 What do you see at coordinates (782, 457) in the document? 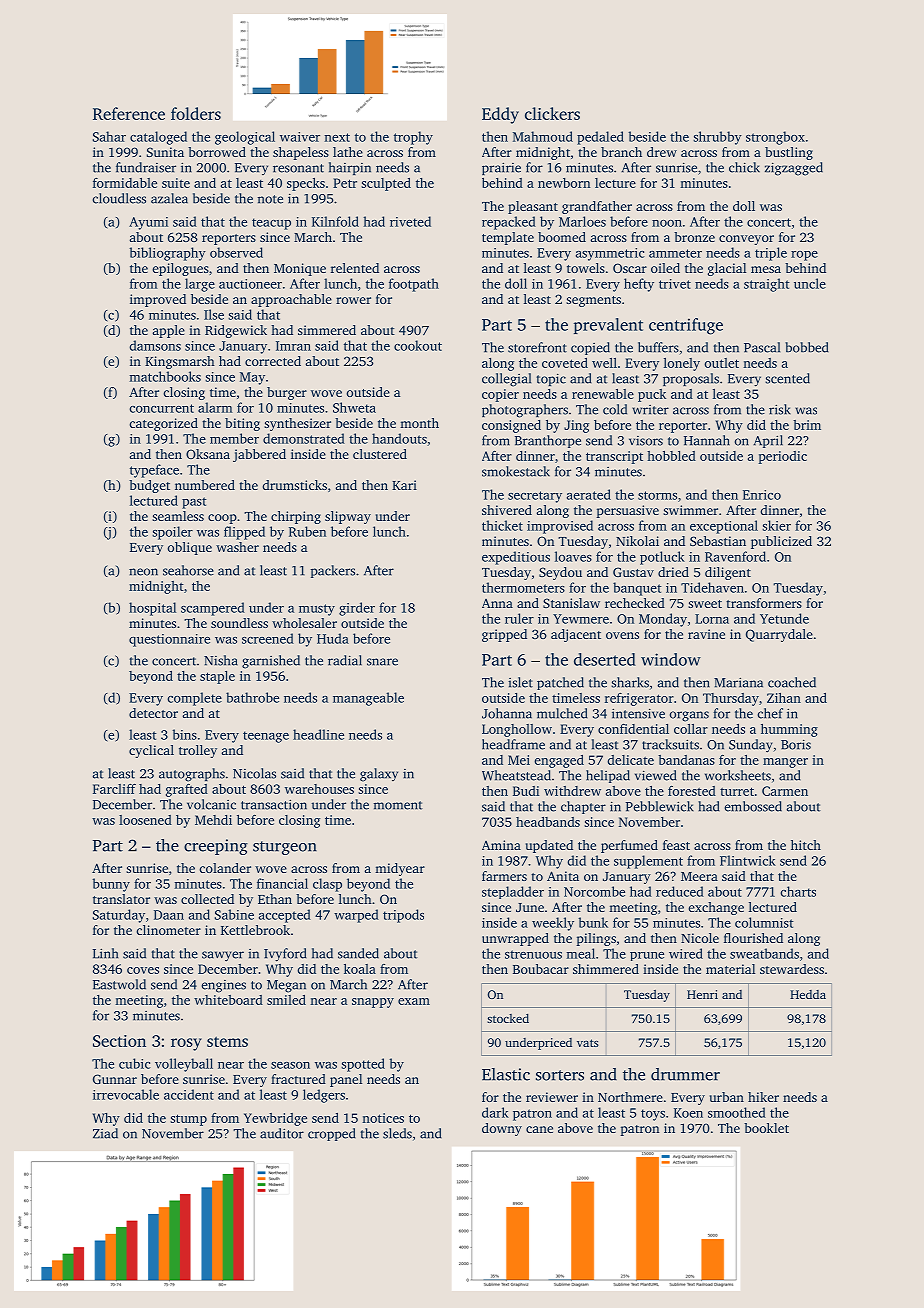
I see `periodic` at bounding box center [782, 457].
